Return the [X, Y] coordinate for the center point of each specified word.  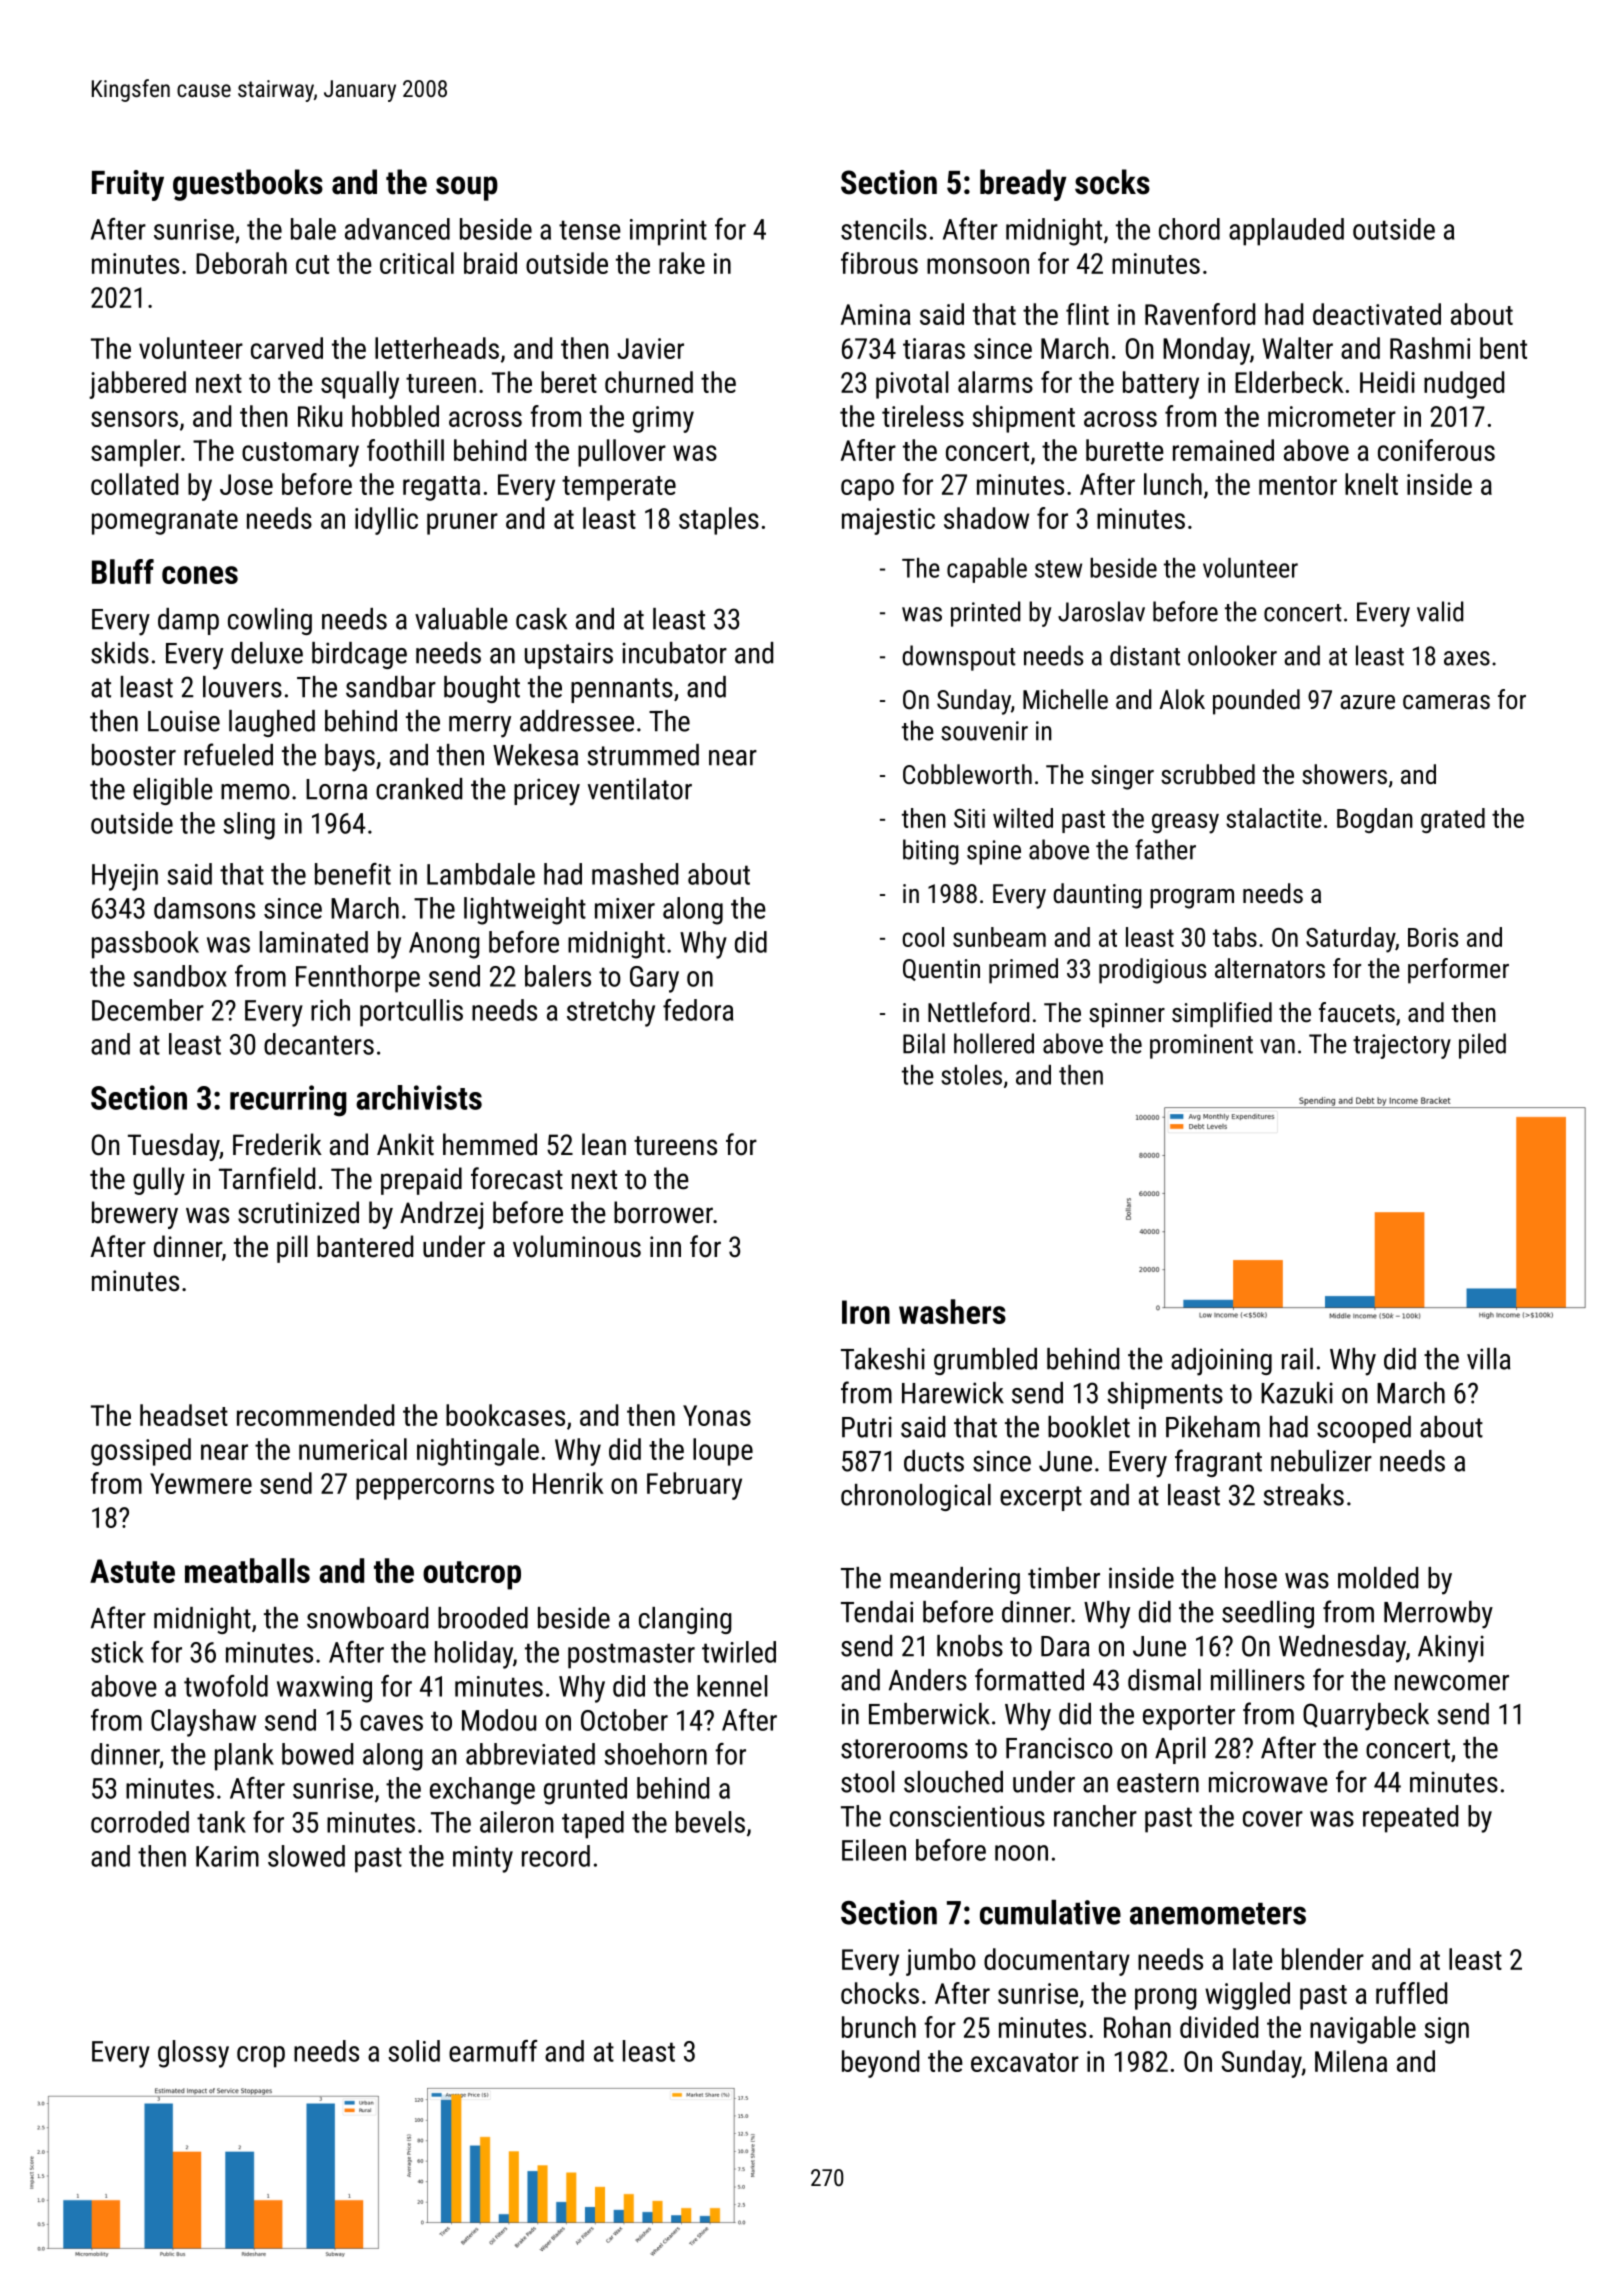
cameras [1446, 702]
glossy [193, 2054]
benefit [353, 874]
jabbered [137, 385]
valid [1440, 611]
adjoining [1221, 1362]
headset [184, 1415]
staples [719, 521]
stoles [971, 1075]
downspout [959, 658]
